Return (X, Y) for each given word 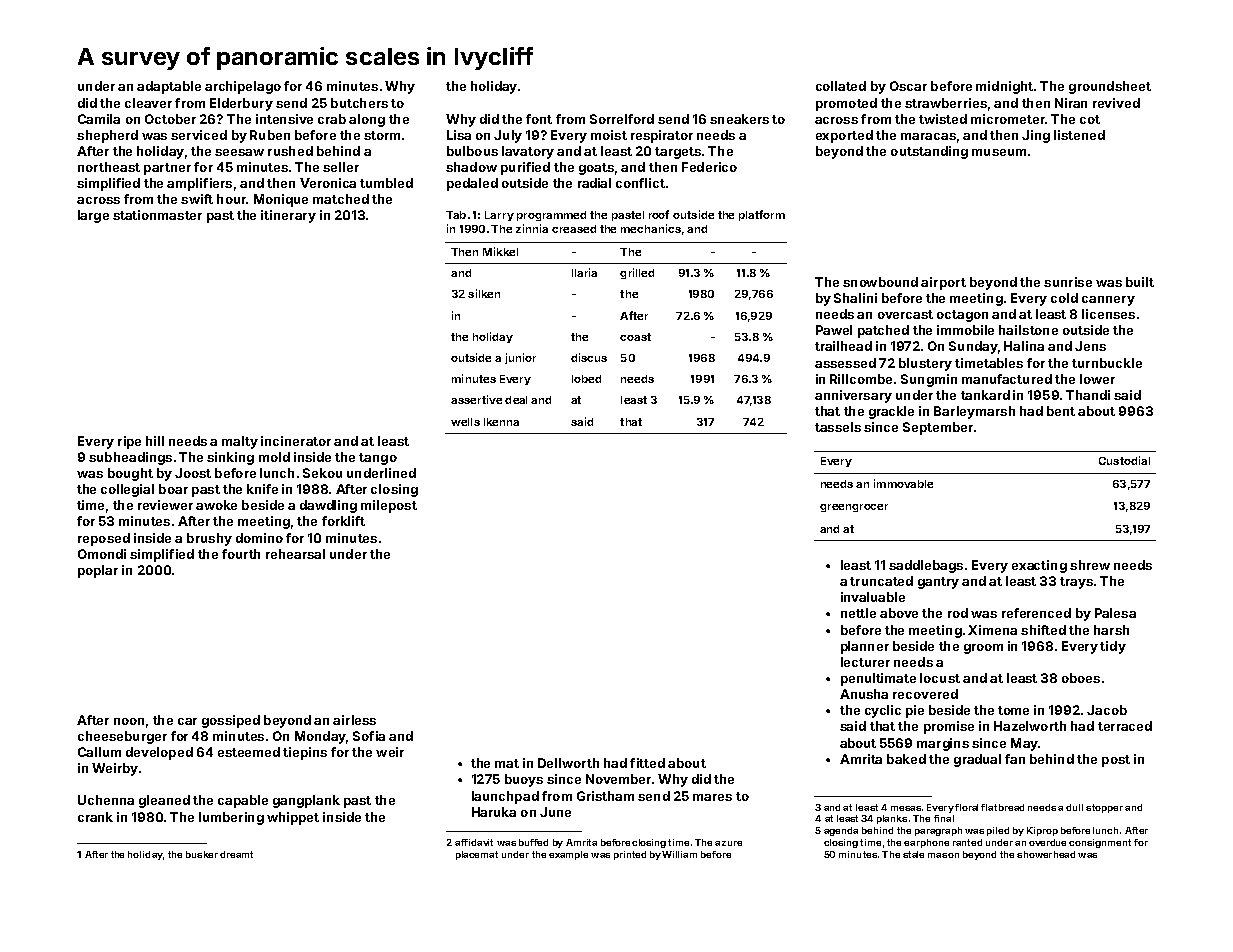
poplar (98, 571)
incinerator (296, 441)
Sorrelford (622, 119)
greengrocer (854, 508)
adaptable (169, 87)
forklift (343, 521)
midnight (1004, 87)
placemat (477, 855)
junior (520, 358)
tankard (985, 395)
